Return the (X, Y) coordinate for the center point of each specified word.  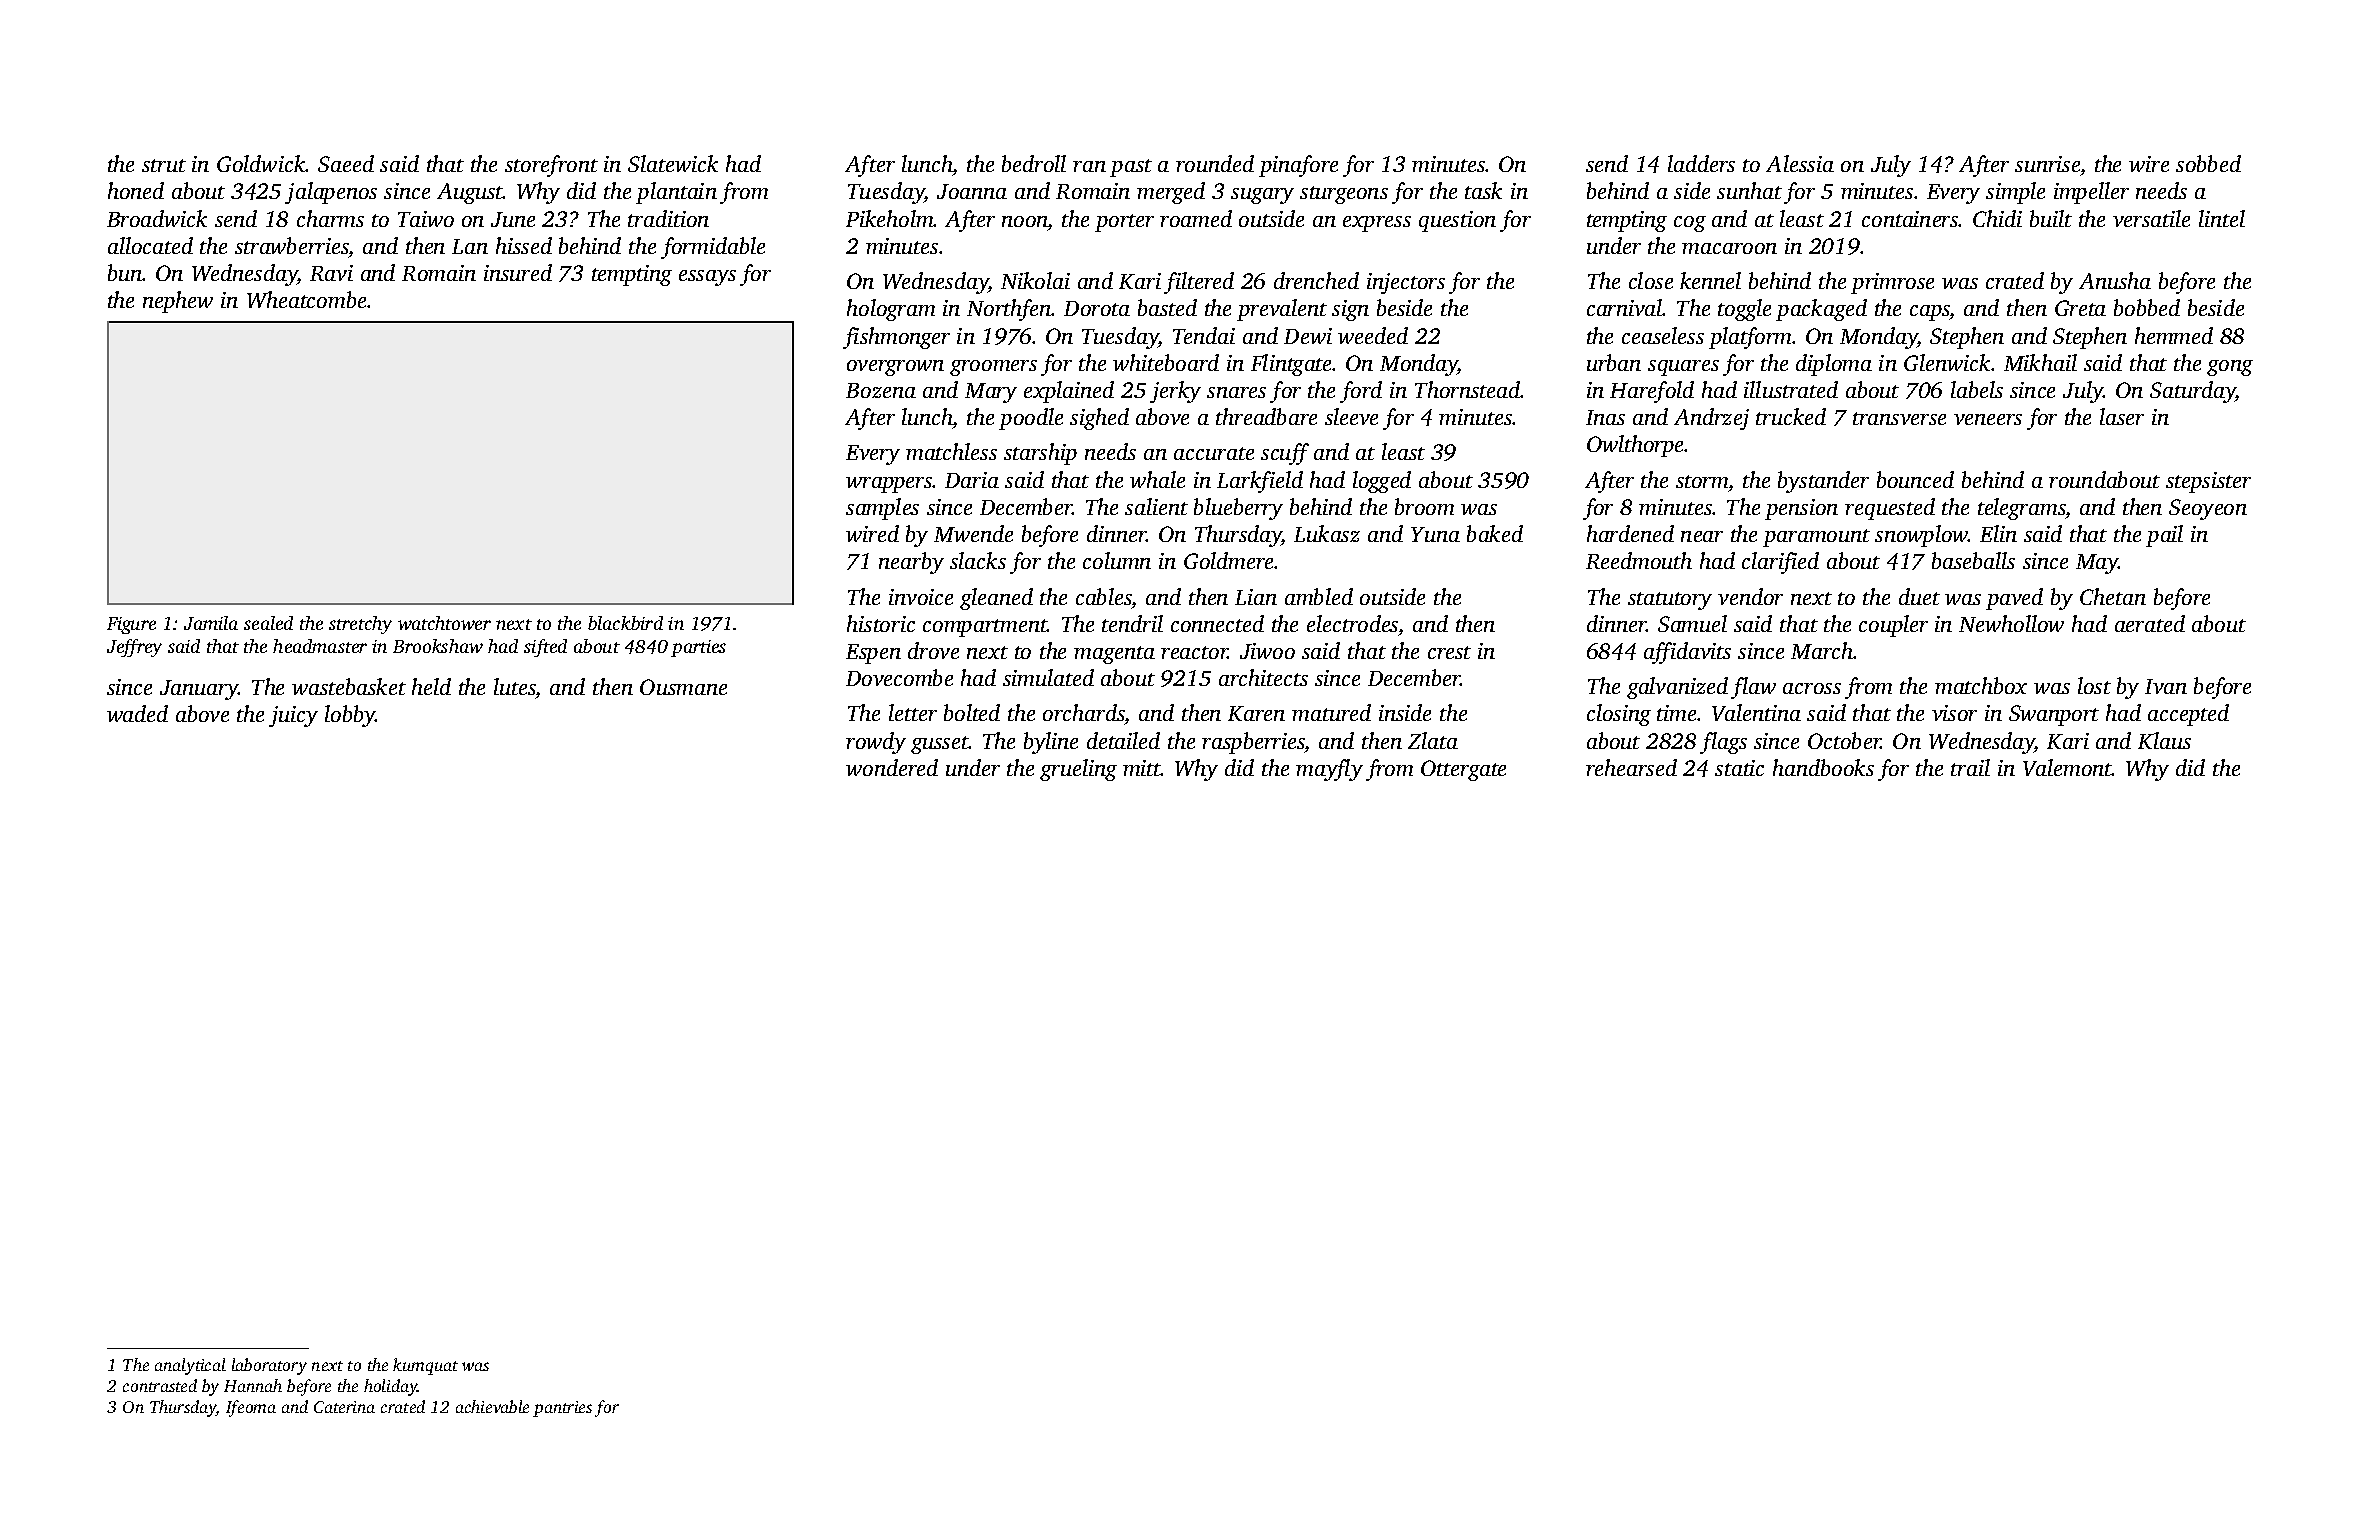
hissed (524, 245)
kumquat (425, 1366)
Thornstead (1468, 389)
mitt (1142, 768)
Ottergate (1463, 770)
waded (137, 713)
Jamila (211, 623)
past (1131, 168)
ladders (1701, 163)
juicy (293, 716)
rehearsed (1631, 767)
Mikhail (2040, 362)
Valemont (2067, 767)
